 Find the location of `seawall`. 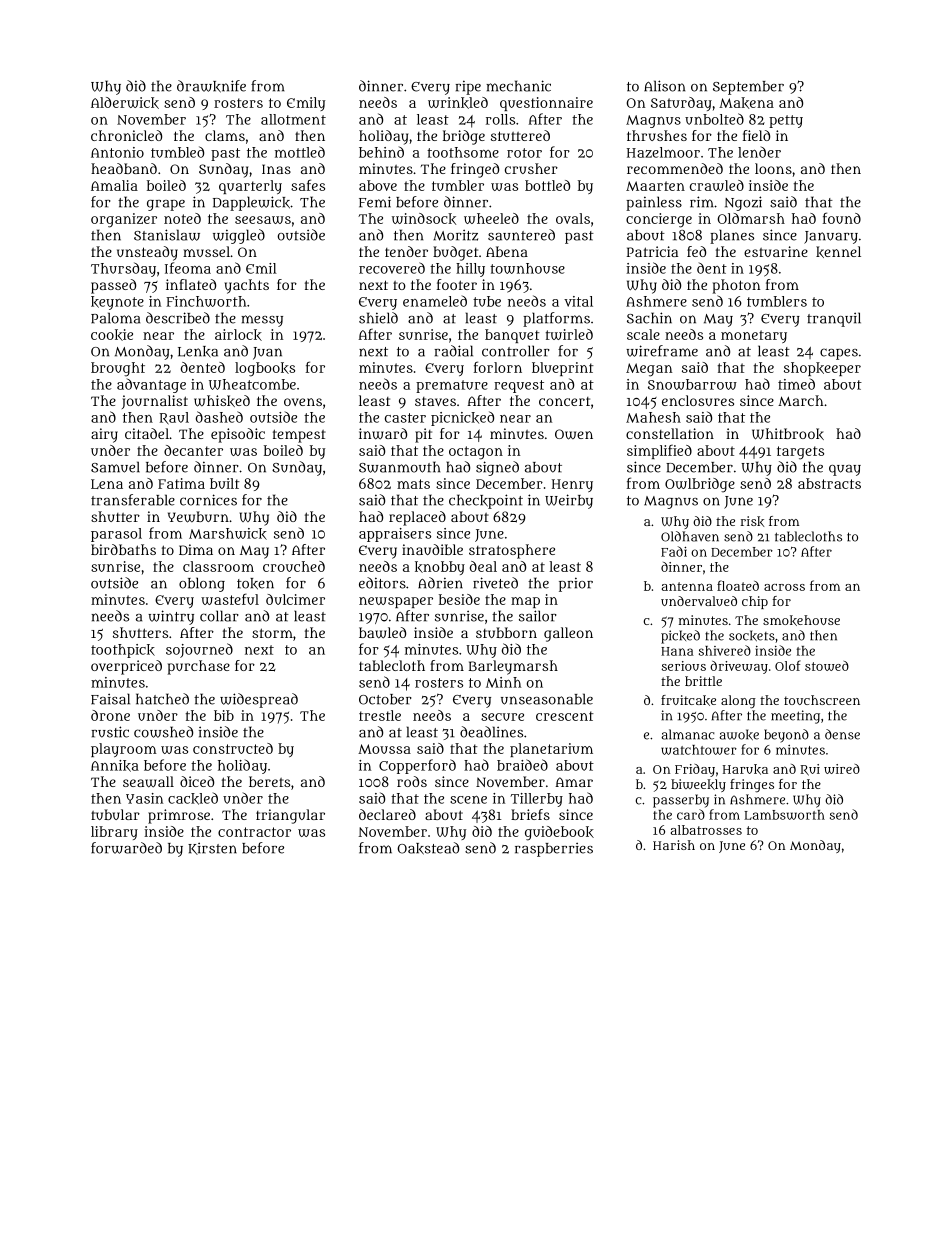

seawall is located at coordinates (148, 782).
